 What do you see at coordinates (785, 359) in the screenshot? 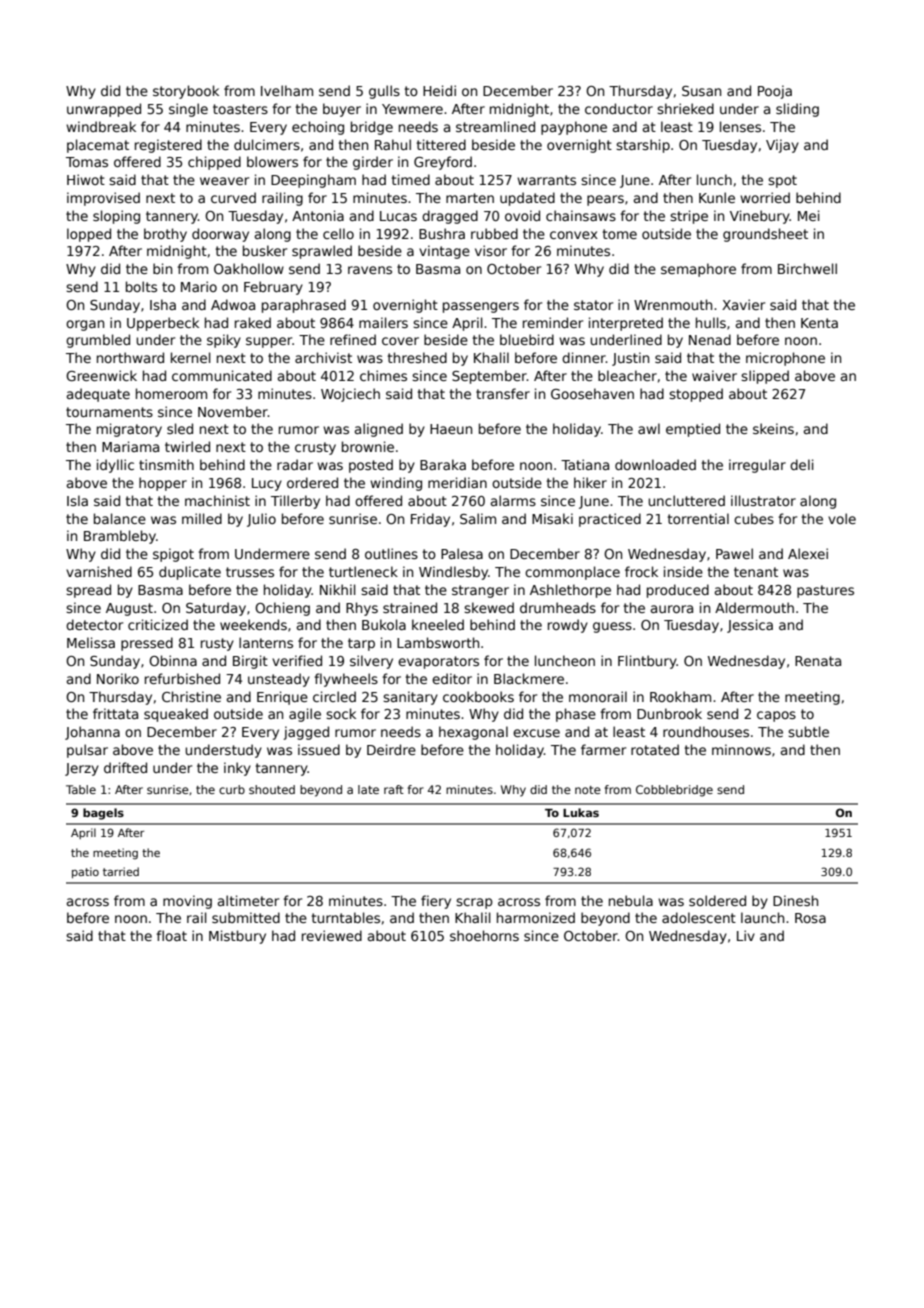
I see `microphone` at bounding box center [785, 359].
